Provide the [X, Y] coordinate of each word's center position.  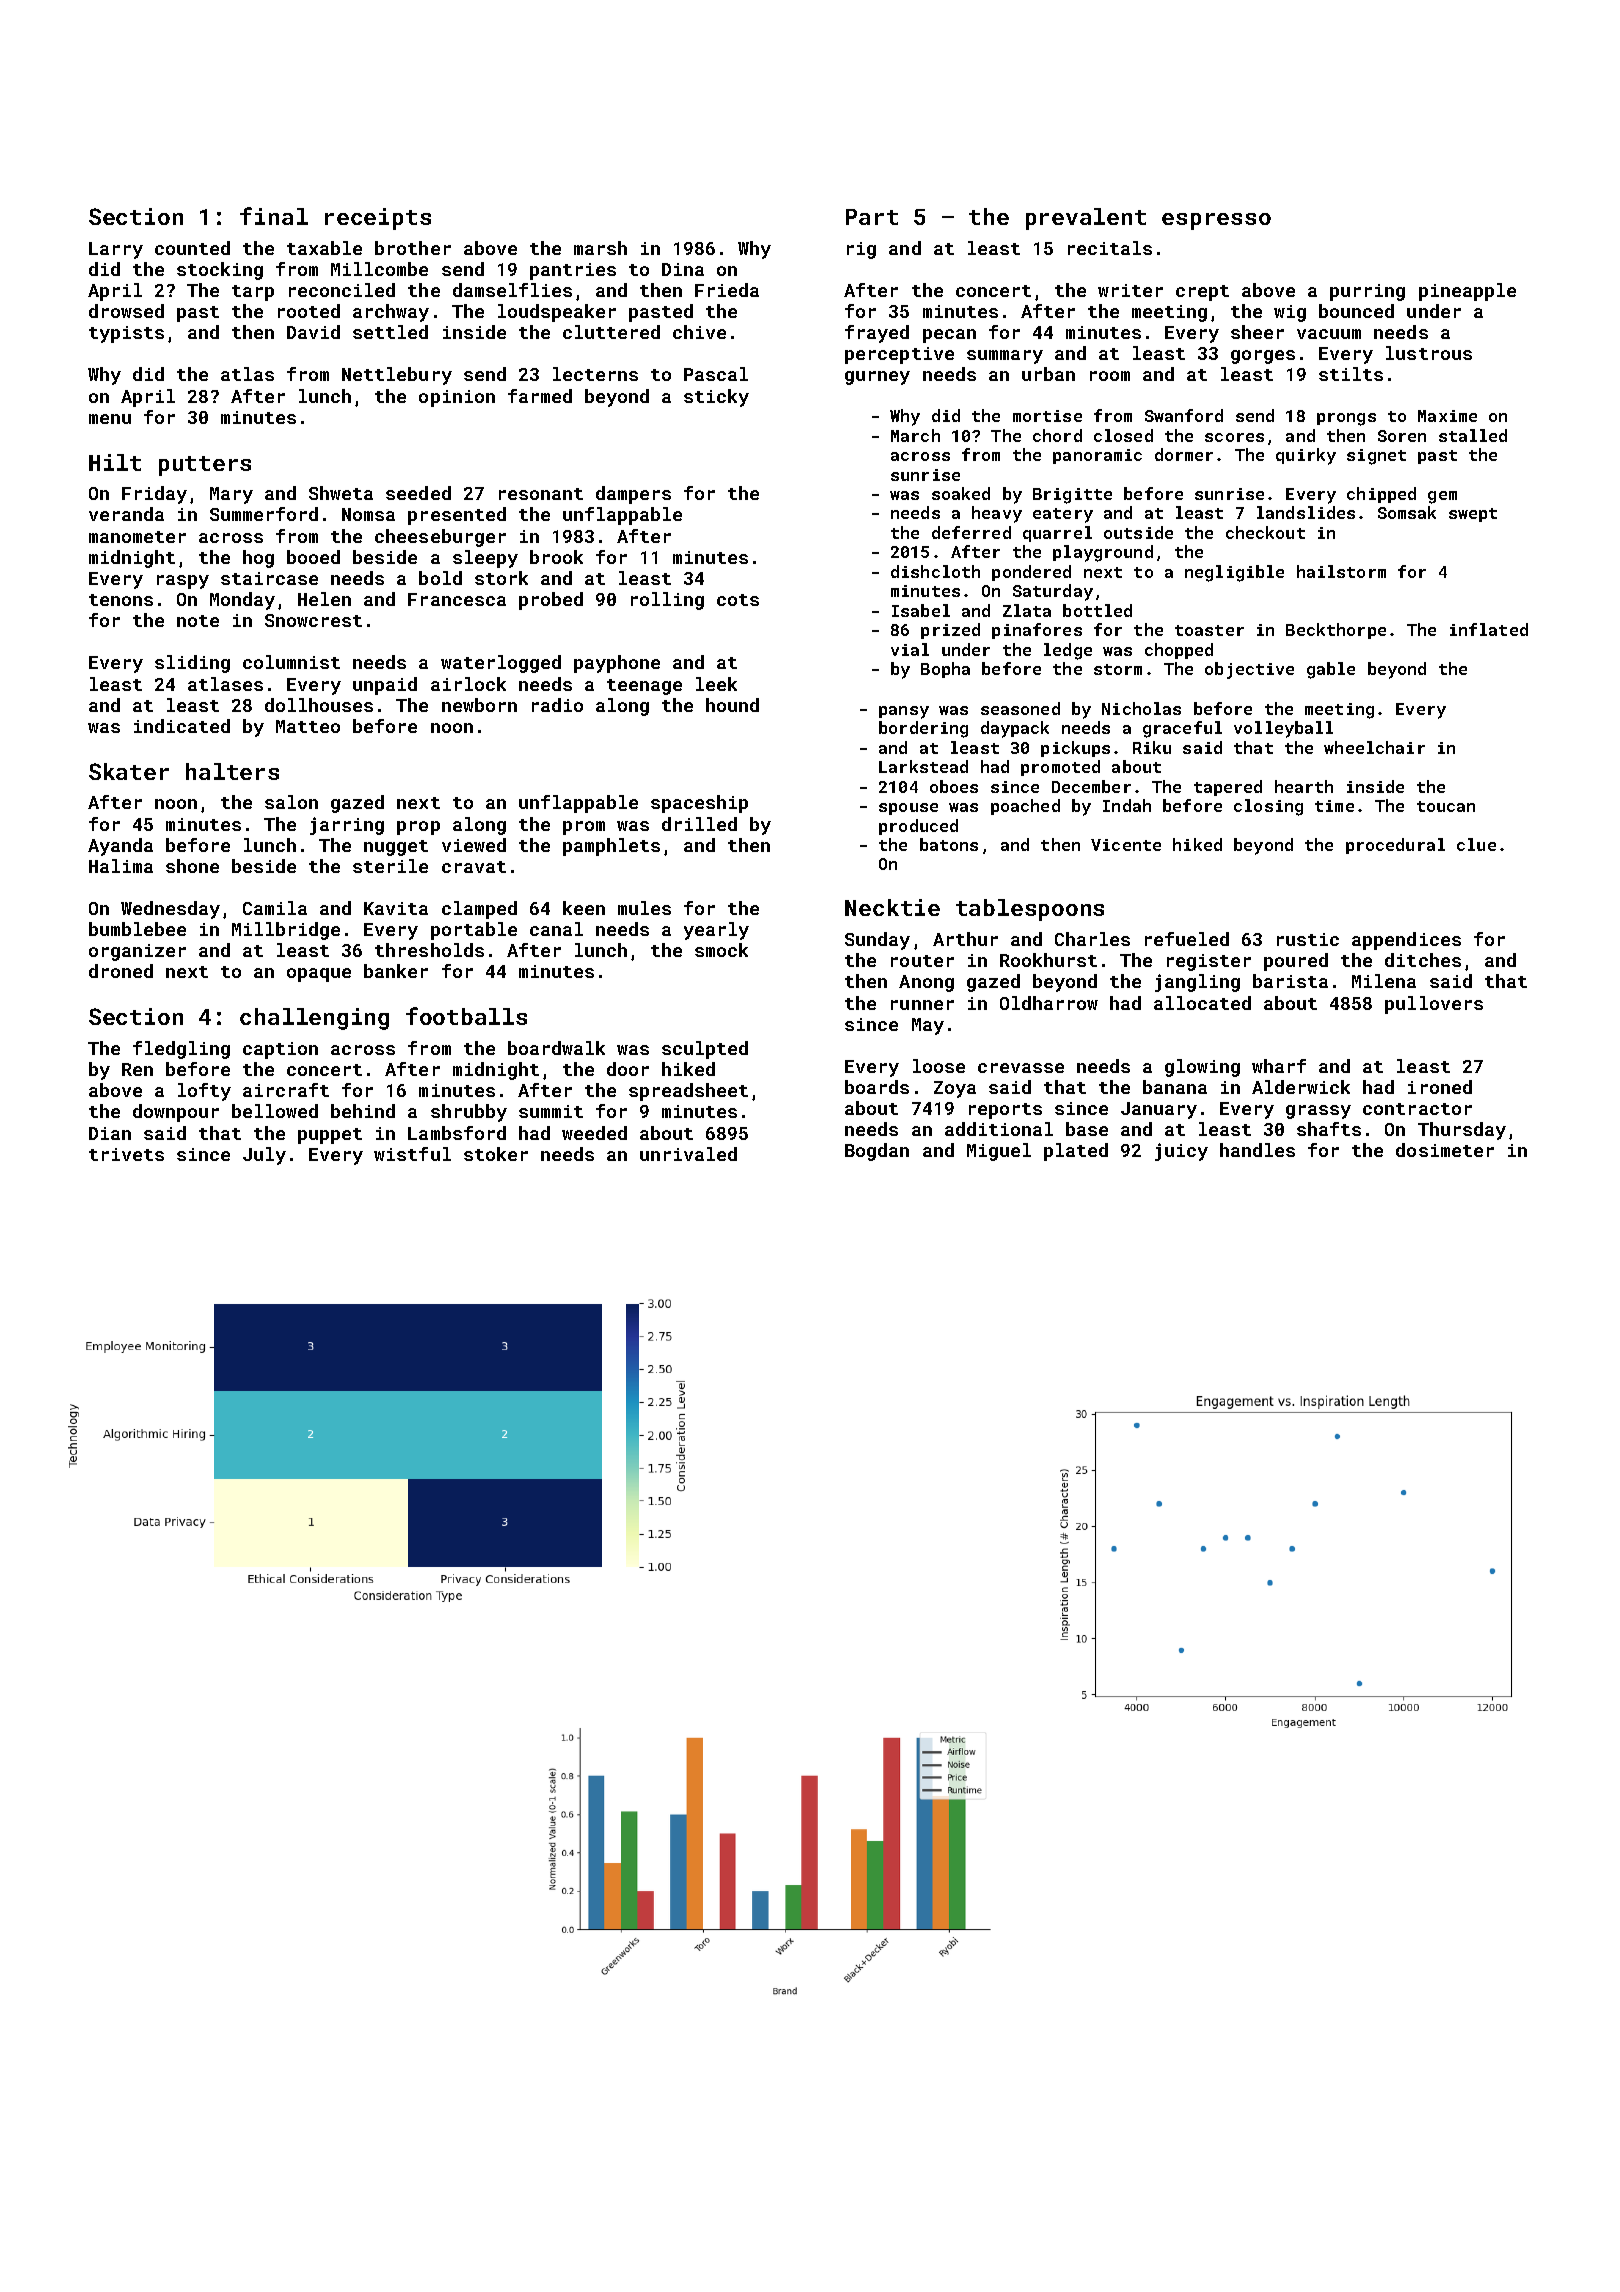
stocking [220, 271]
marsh [600, 248]
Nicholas [1141, 708]
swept [1473, 515]
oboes [954, 786]
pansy [904, 712]
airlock [468, 684]
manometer [137, 537]
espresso [1216, 221]
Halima [121, 866]
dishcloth [935, 571]
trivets [126, 1154]
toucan [1446, 806]
